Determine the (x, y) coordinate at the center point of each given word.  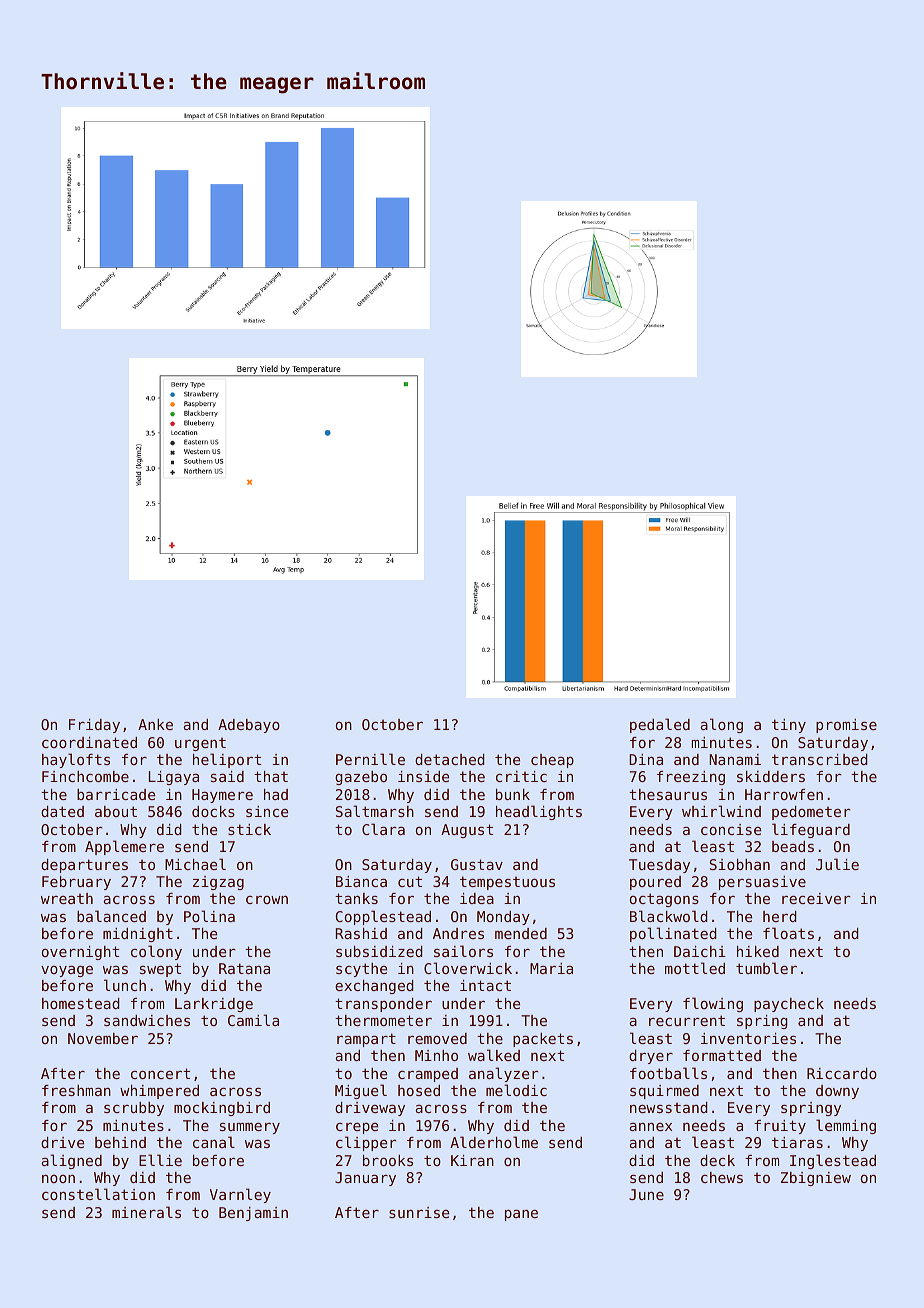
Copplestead (383, 917)
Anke (155, 724)
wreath (67, 898)
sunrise (419, 1212)
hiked (758, 951)
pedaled (660, 725)
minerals (146, 1212)
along (721, 725)
